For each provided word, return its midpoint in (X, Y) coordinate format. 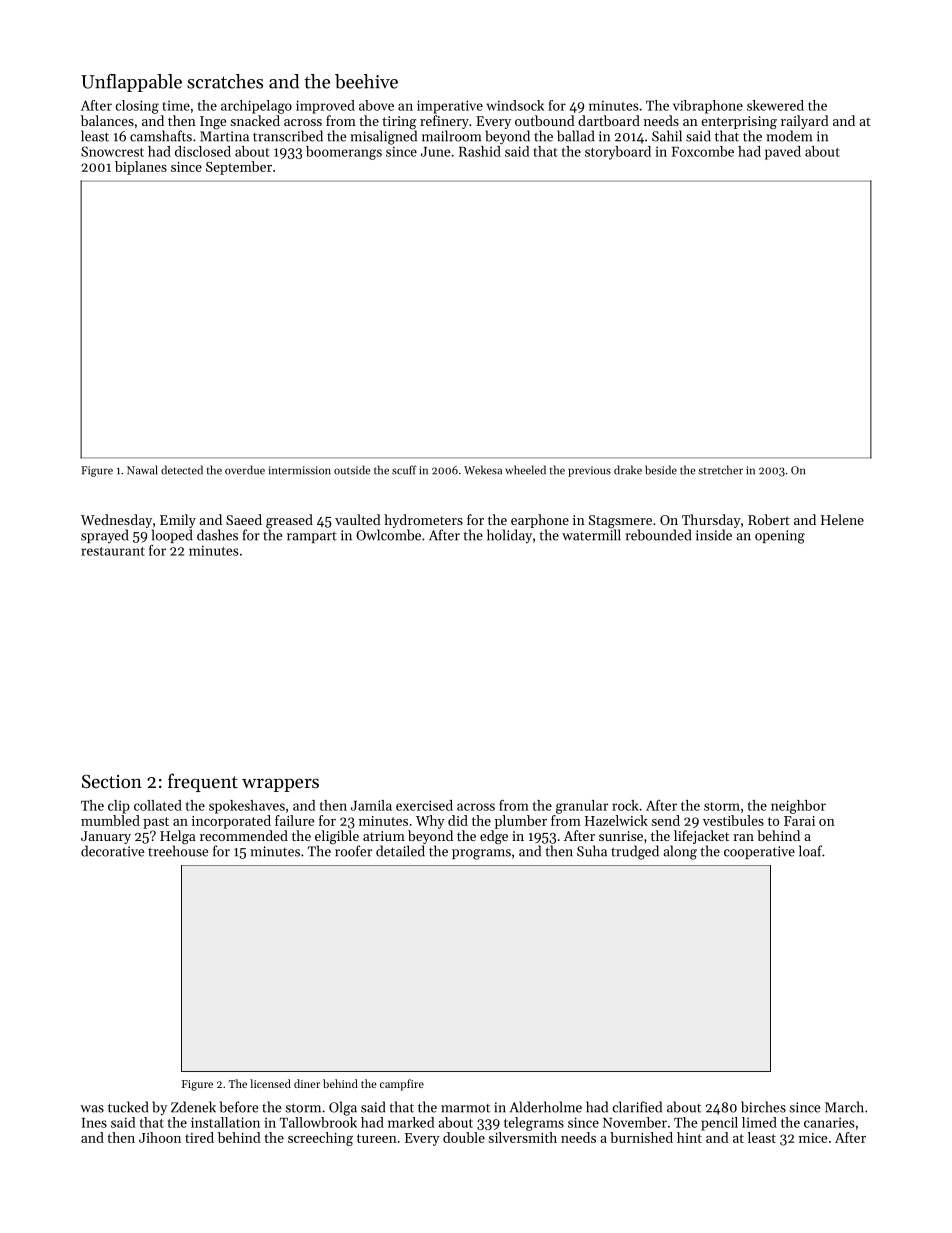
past (156, 823)
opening (780, 537)
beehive (366, 81)
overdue (245, 470)
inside (714, 535)
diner (307, 1083)
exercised (424, 805)
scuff (404, 470)
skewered (775, 105)
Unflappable (131, 83)
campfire (402, 1085)
